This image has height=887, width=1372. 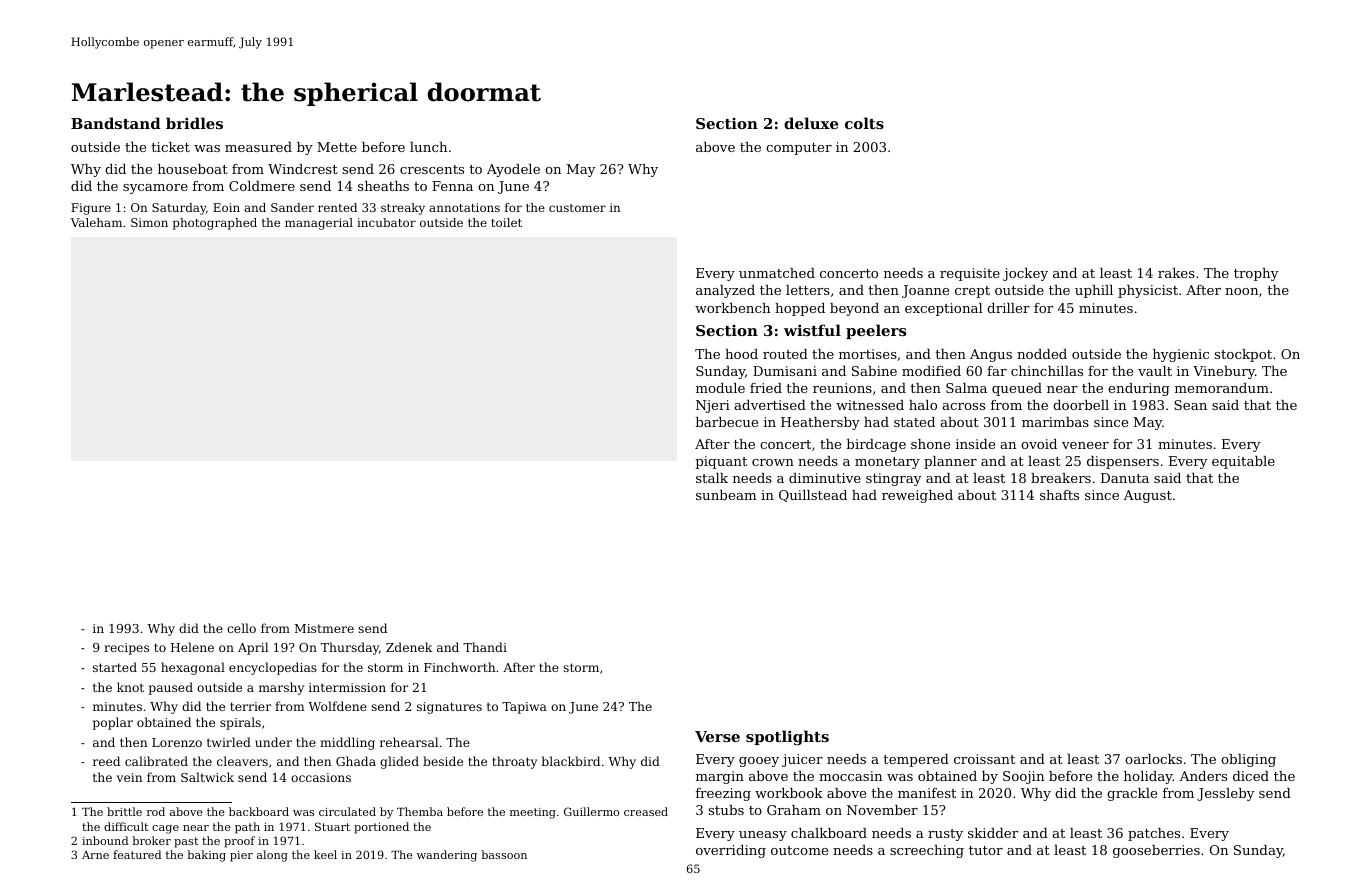 What do you see at coordinates (428, 147) in the image?
I see `lunch` at bounding box center [428, 147].
